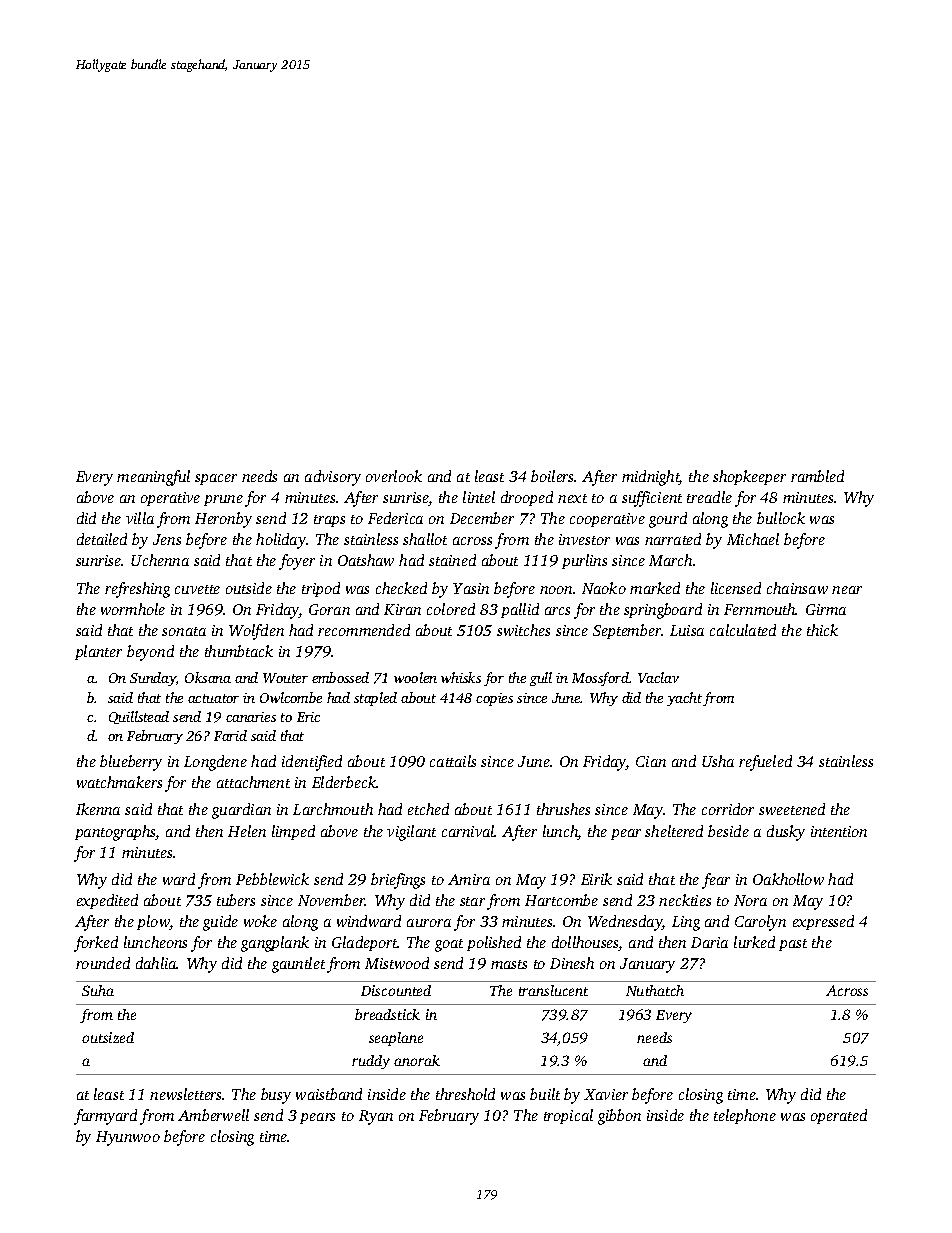  I want to click on refueled, so click(765, 763).
